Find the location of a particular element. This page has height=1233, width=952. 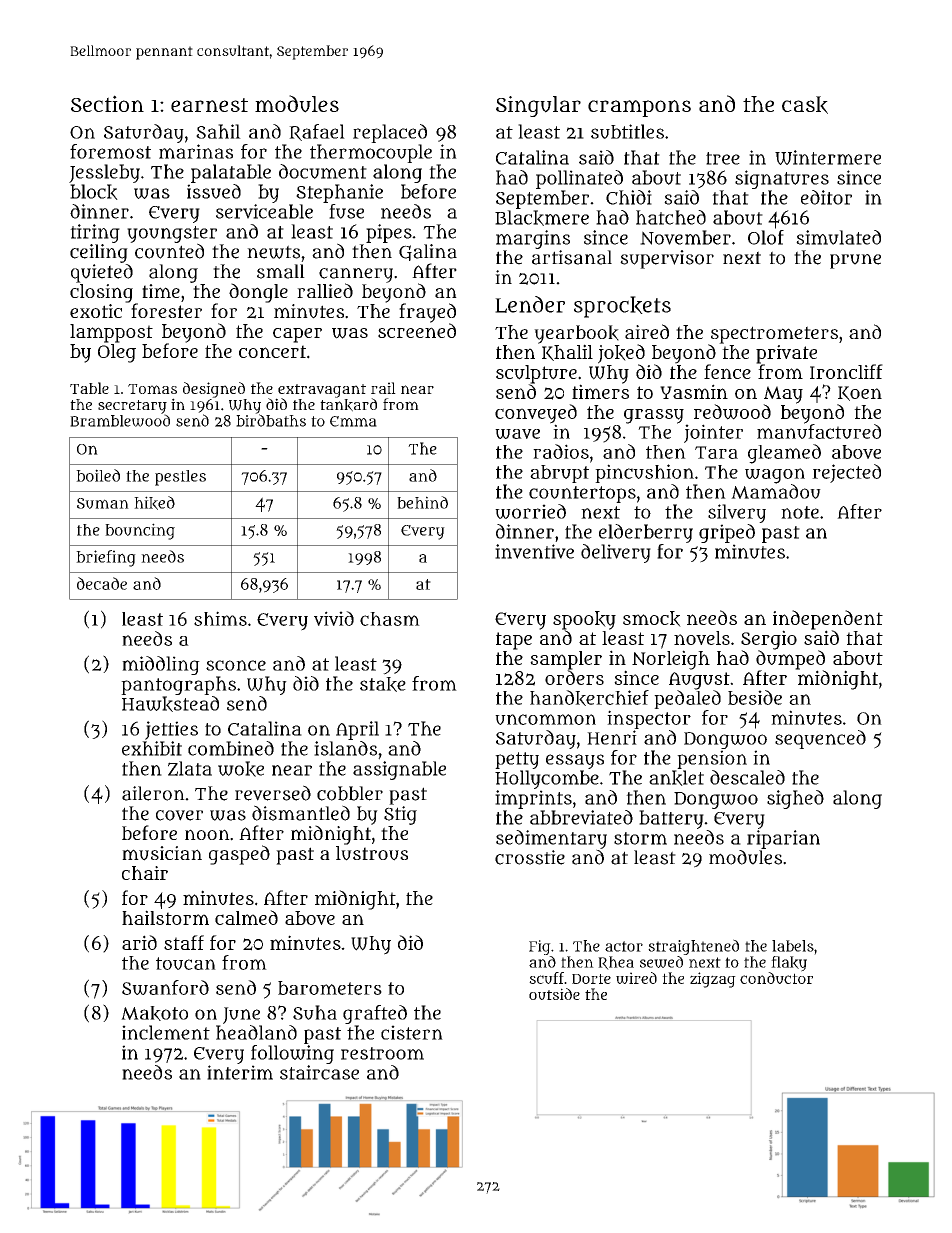

calmed is located at coordinates (246, 917).
